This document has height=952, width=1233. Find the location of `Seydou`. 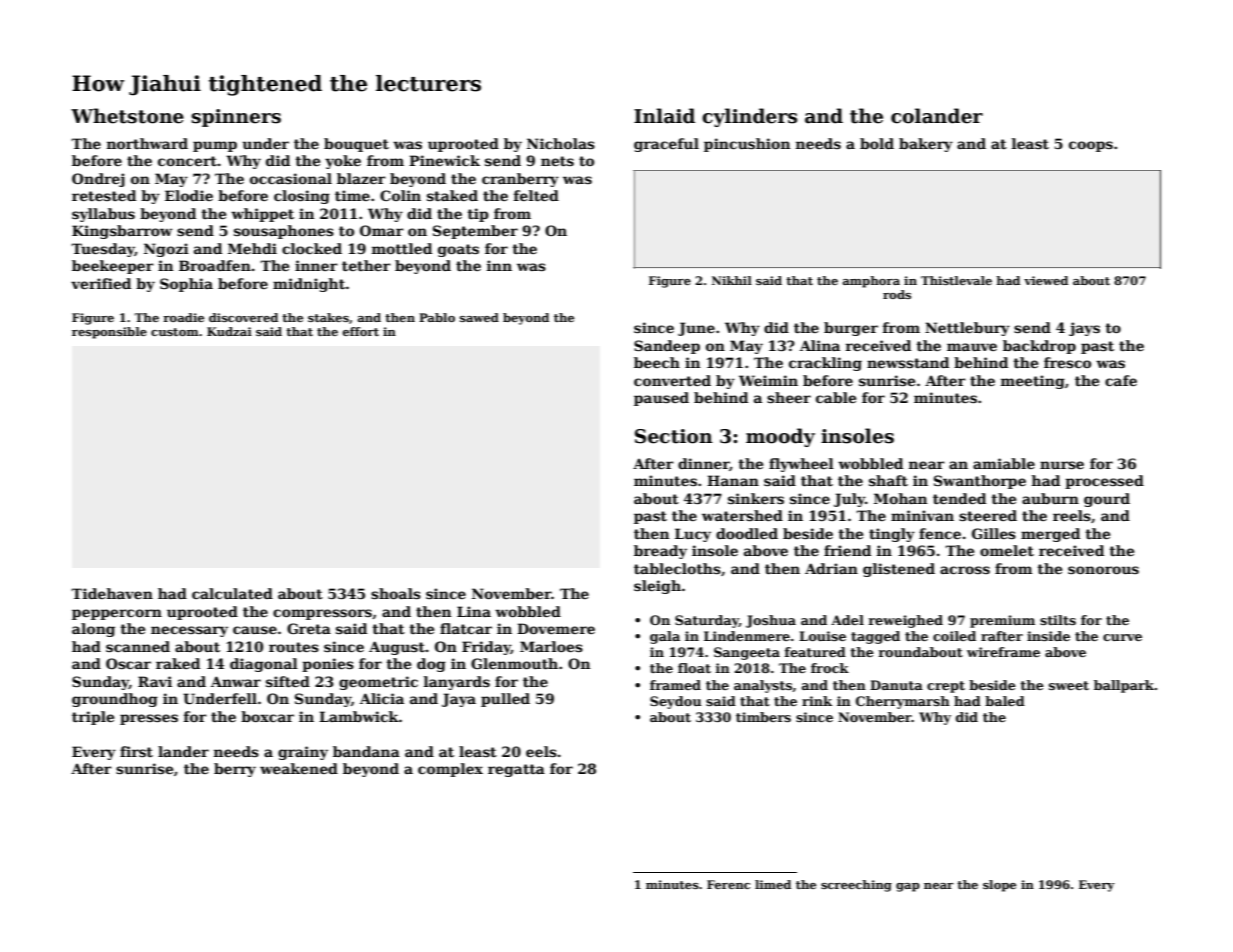

Seydou is located at coordinates (676, 702).
